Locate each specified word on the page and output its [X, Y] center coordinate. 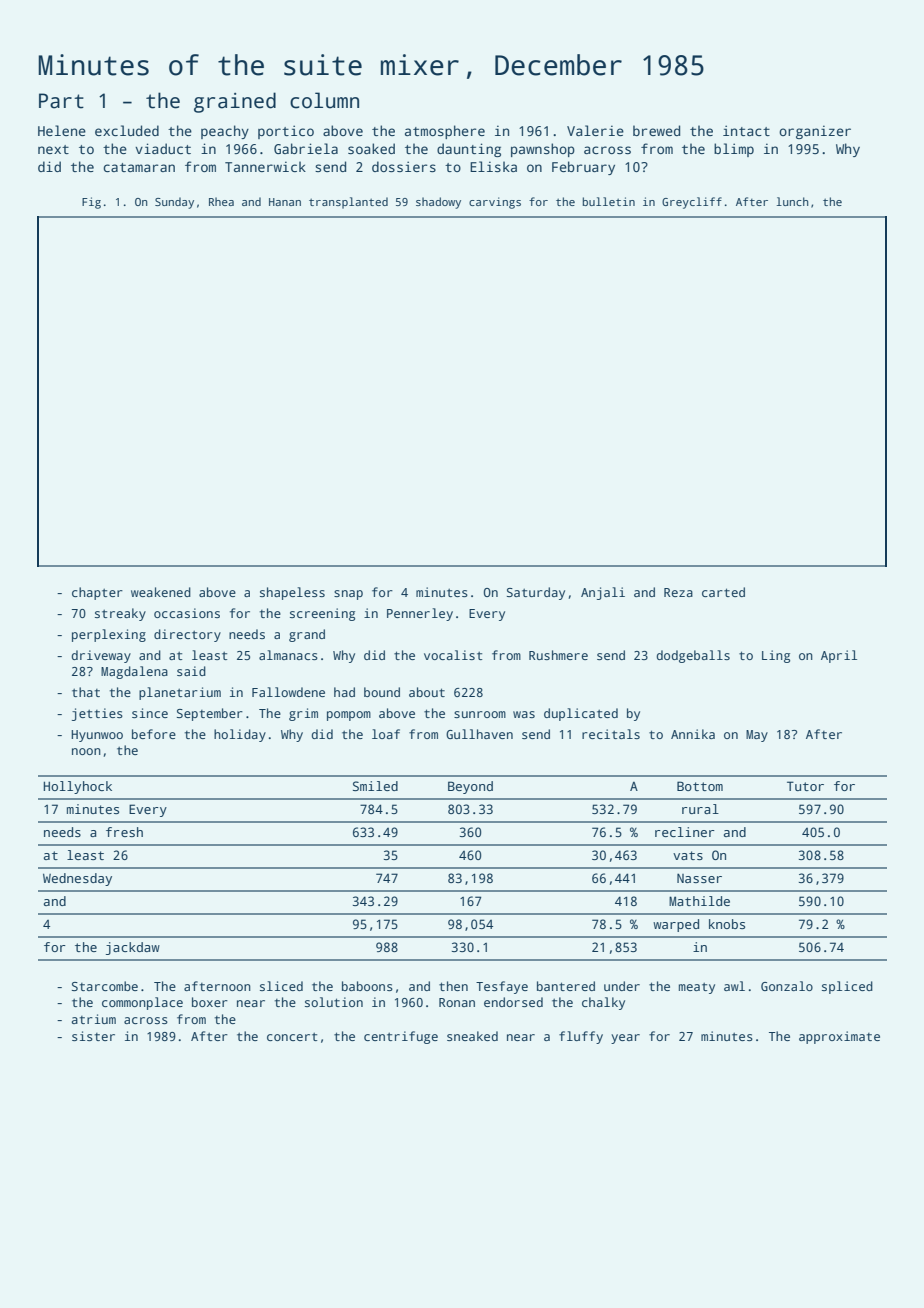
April [839, 656]
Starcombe [105, 986]
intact [746, 130]
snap [348, 595]
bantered [566, 986]
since [150, 713]
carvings [495, 203]
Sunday [174, 203]
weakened [161, 592]
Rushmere [558, 655]
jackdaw [133, 948]
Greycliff [692, 203]
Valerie [595, 130]
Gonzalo [787, 986]
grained [235, 102]
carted [723, 592]
